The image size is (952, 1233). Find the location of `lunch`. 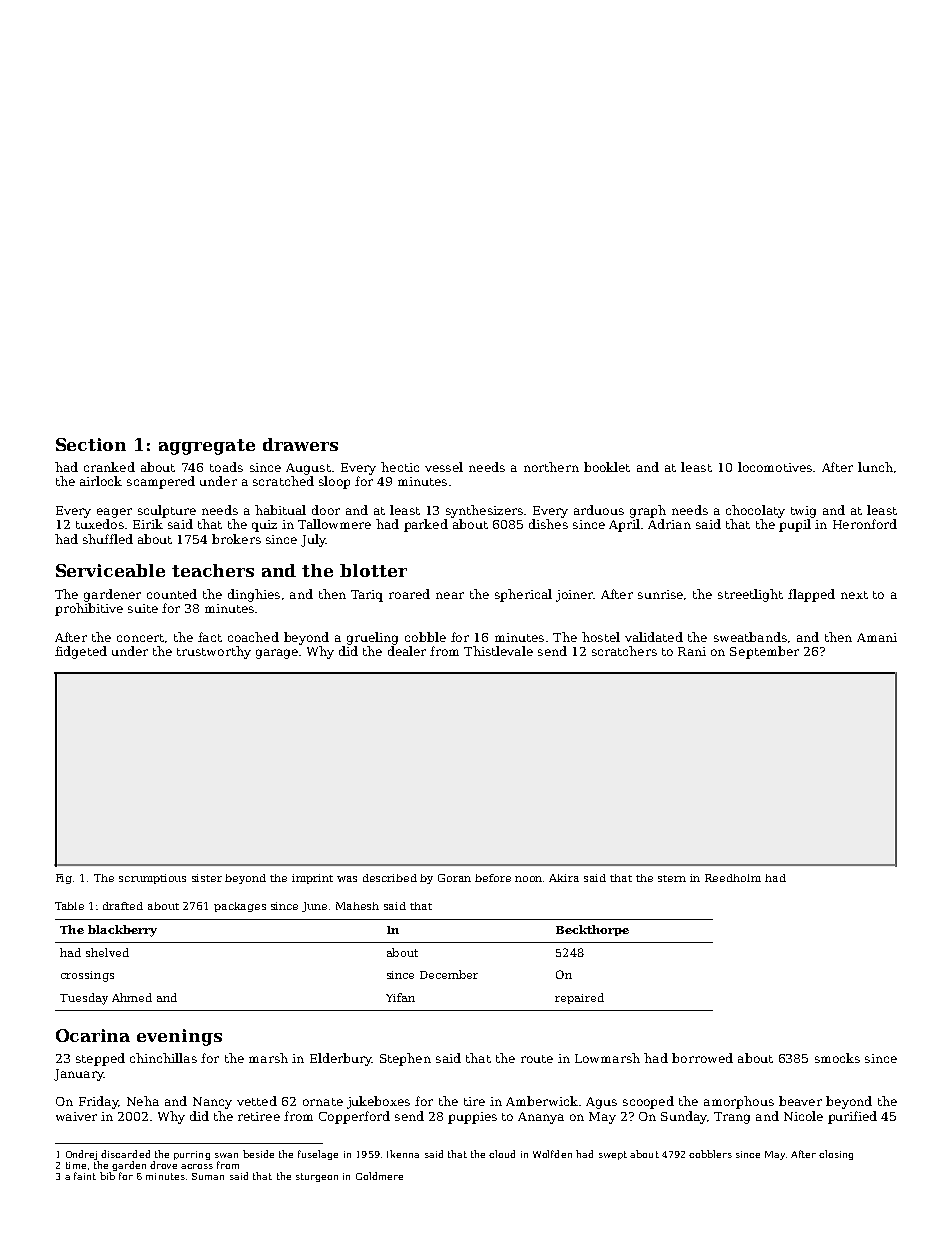

lunch is located at coordinates (875, 467).
